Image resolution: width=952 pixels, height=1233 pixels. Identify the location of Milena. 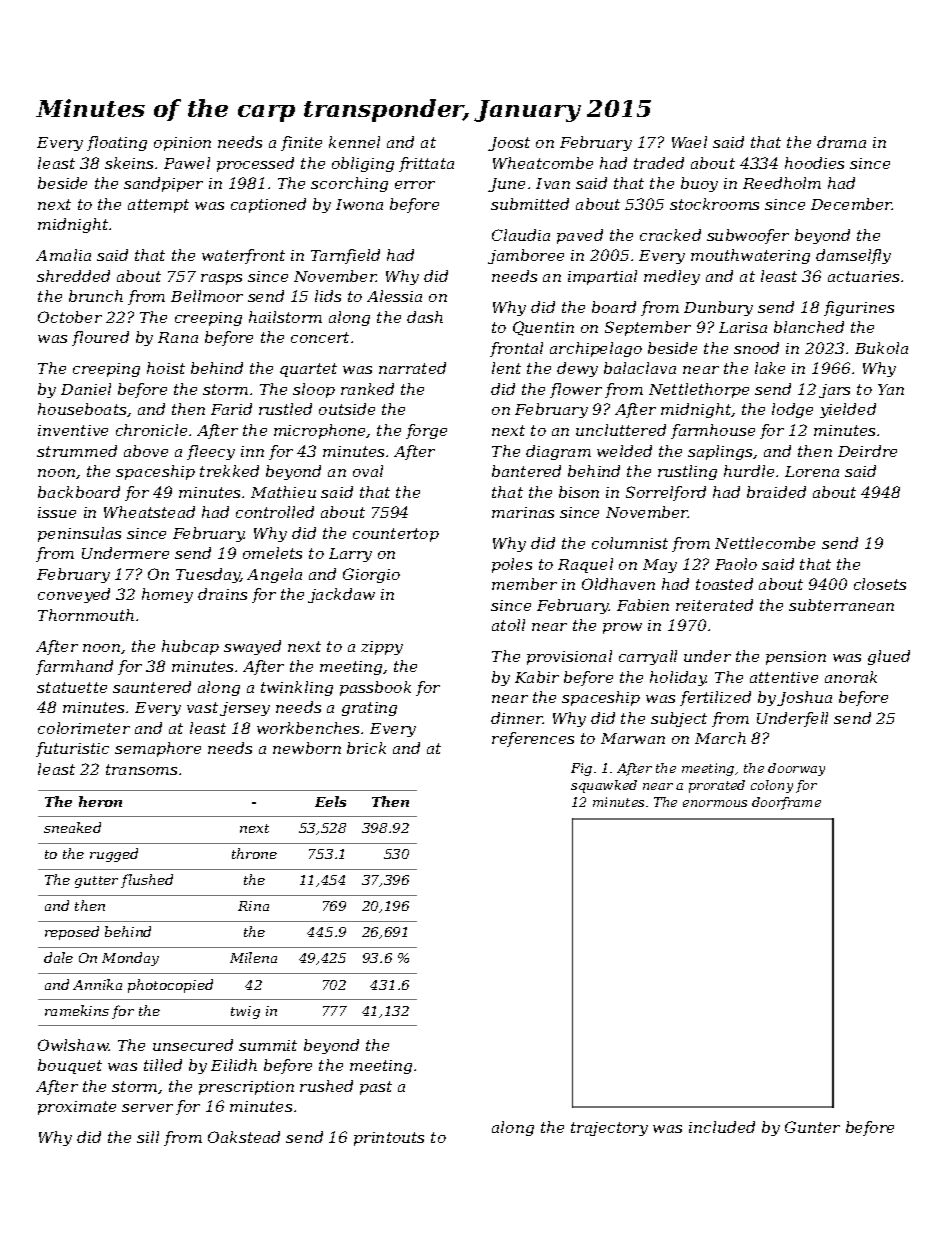
(253, 957).
